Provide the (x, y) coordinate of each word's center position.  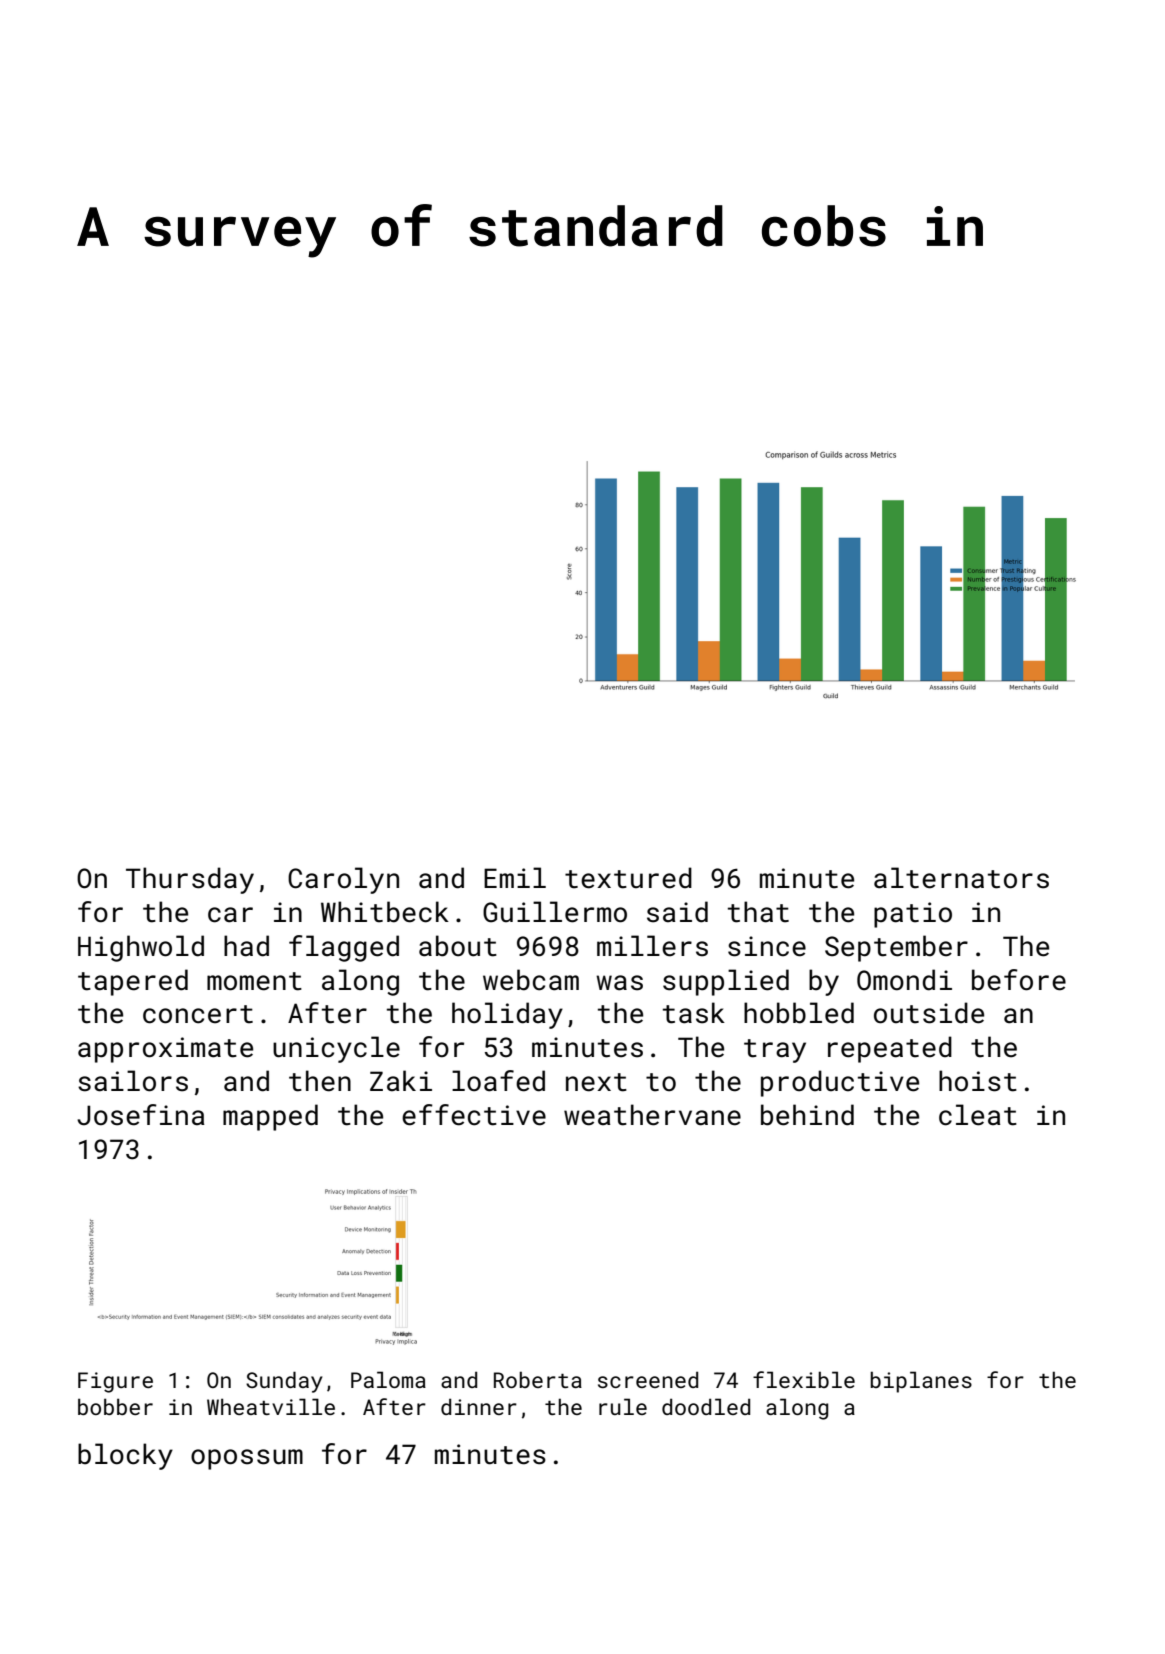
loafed (498, 1081)
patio (913, 915)
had (246, 946)
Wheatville (271, 1406)
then (320, 1081)
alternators (961, 878)
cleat (978, 1115)
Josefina (141, 1115)
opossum (247, 1459)
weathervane (652, 1115)
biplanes (921, 1382)
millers (652, 946)
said (677, 912)
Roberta (538, 1379)
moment (254, 981)
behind (807, 1115)
